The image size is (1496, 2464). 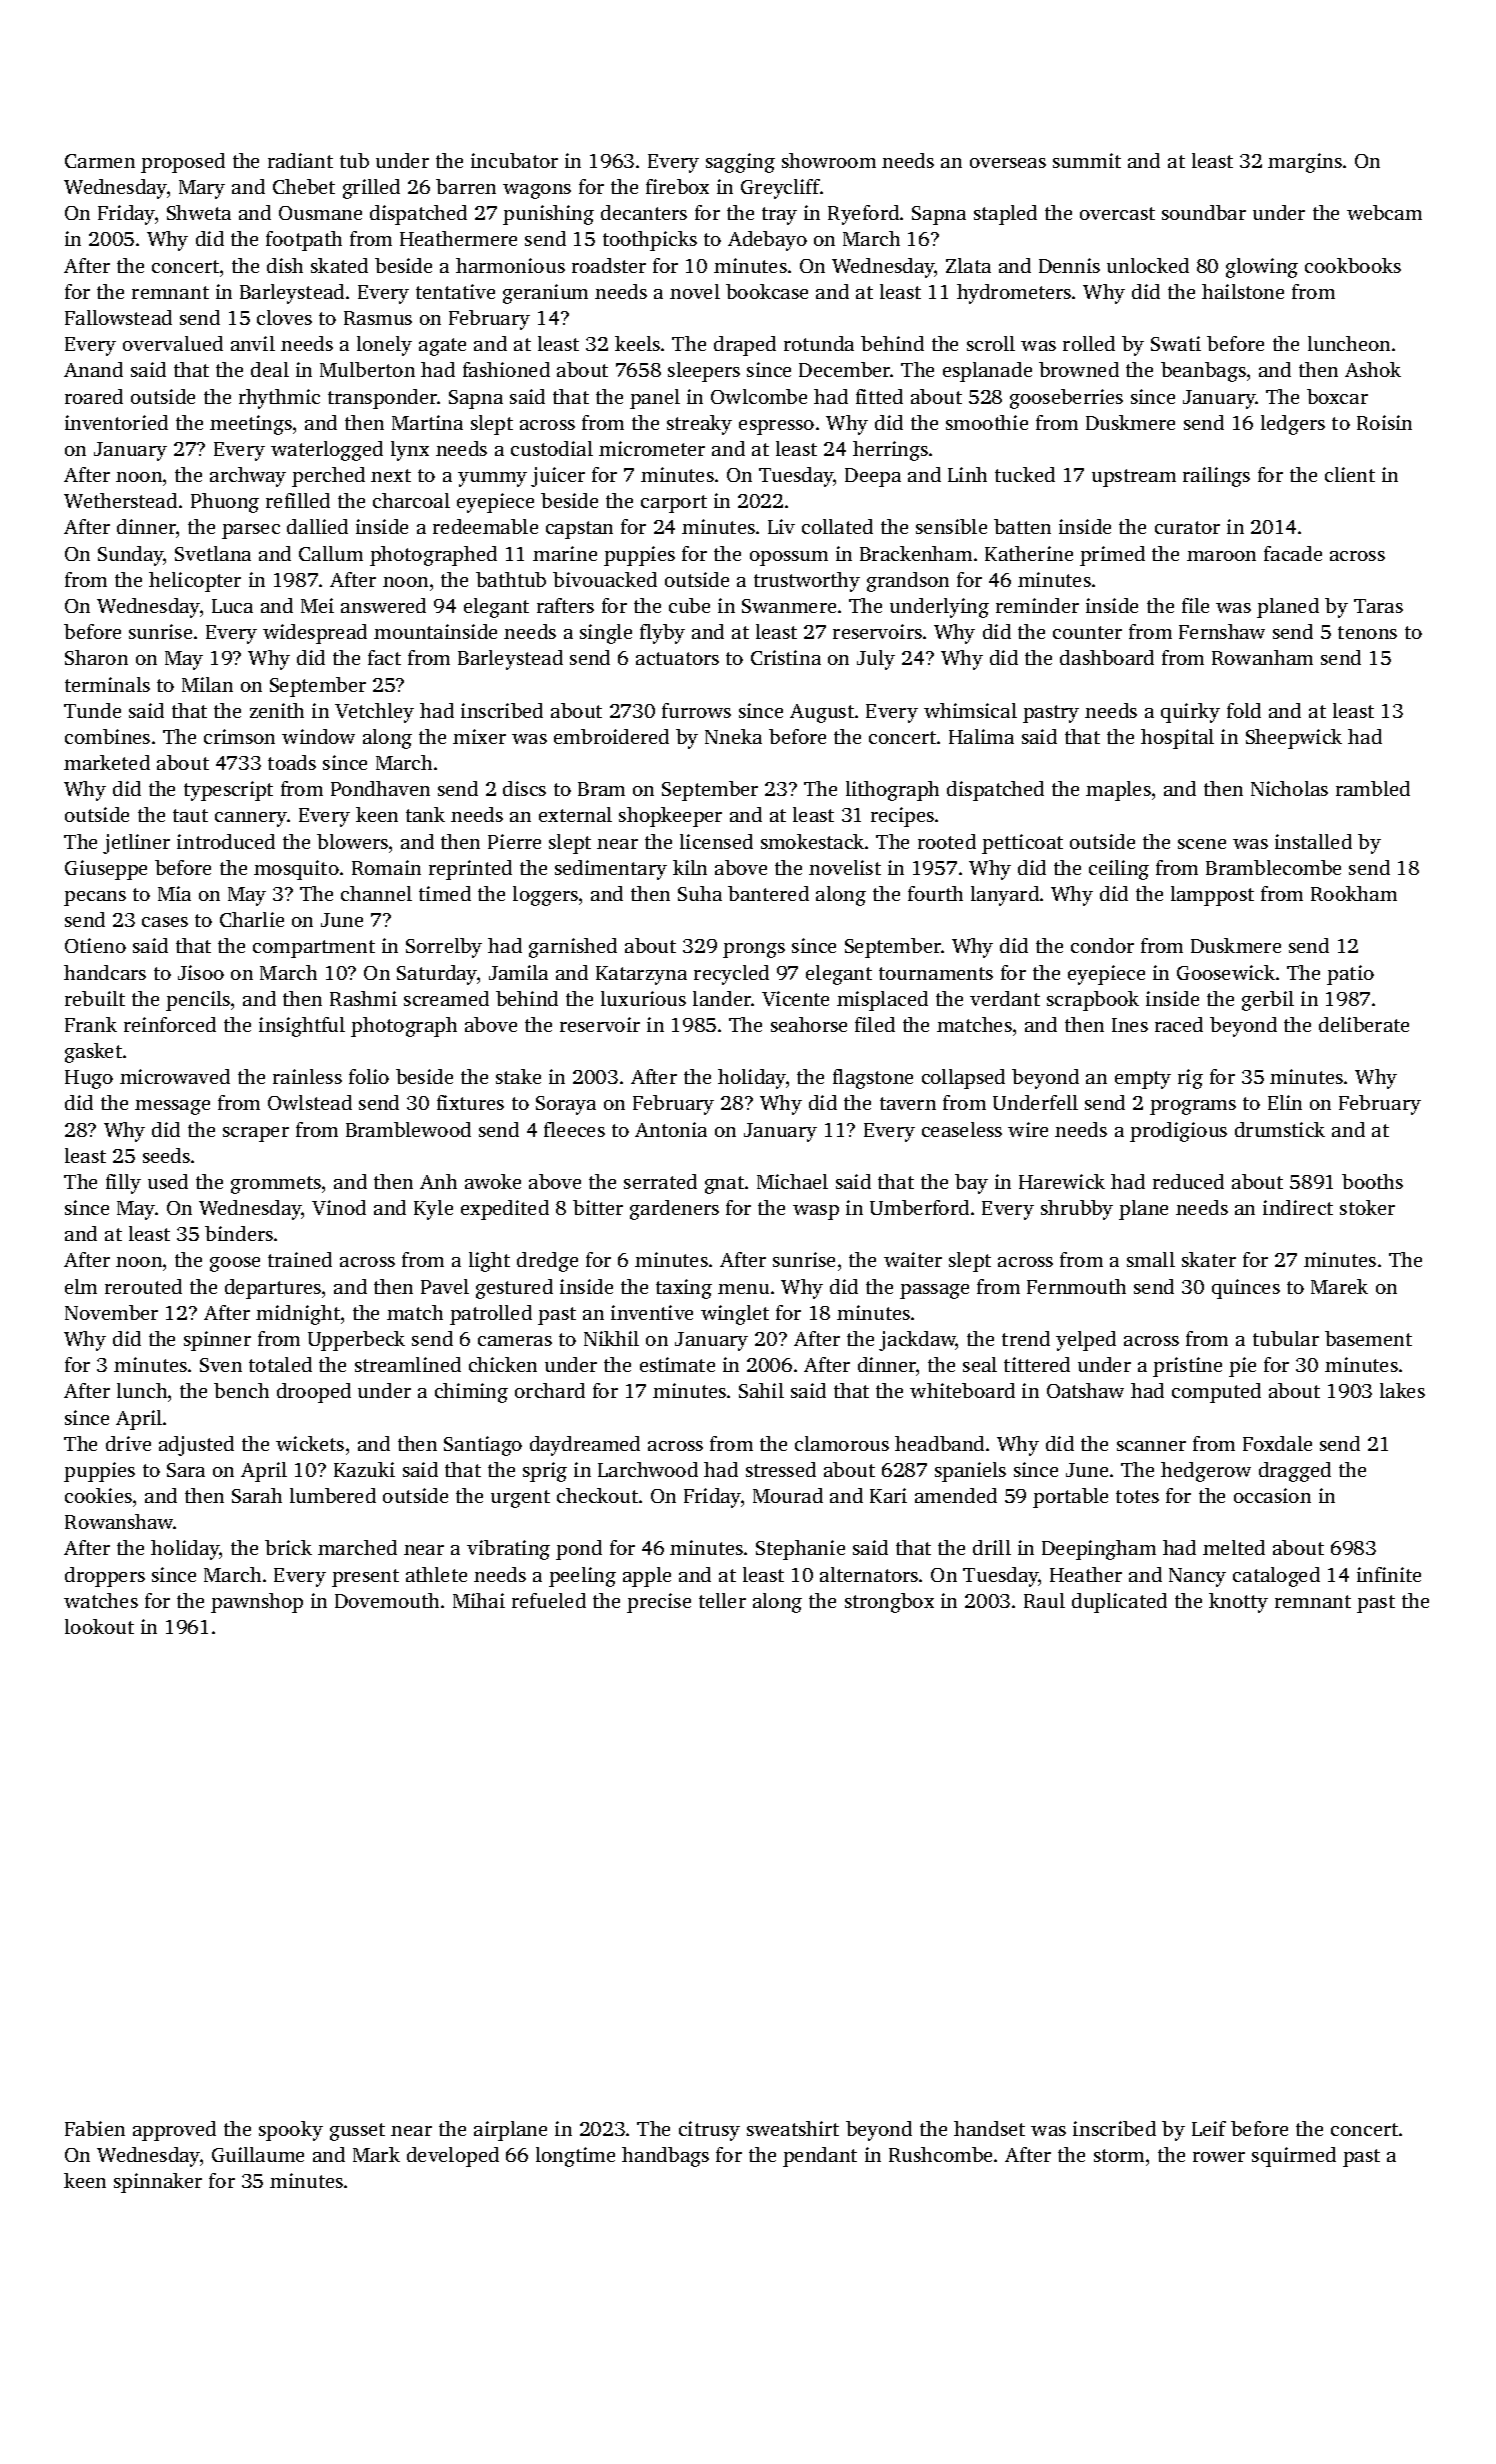 What do you see at coordinates (95, 2128) in the screenshot?
I see `Fabien` at bounding box center [95, 2128].
